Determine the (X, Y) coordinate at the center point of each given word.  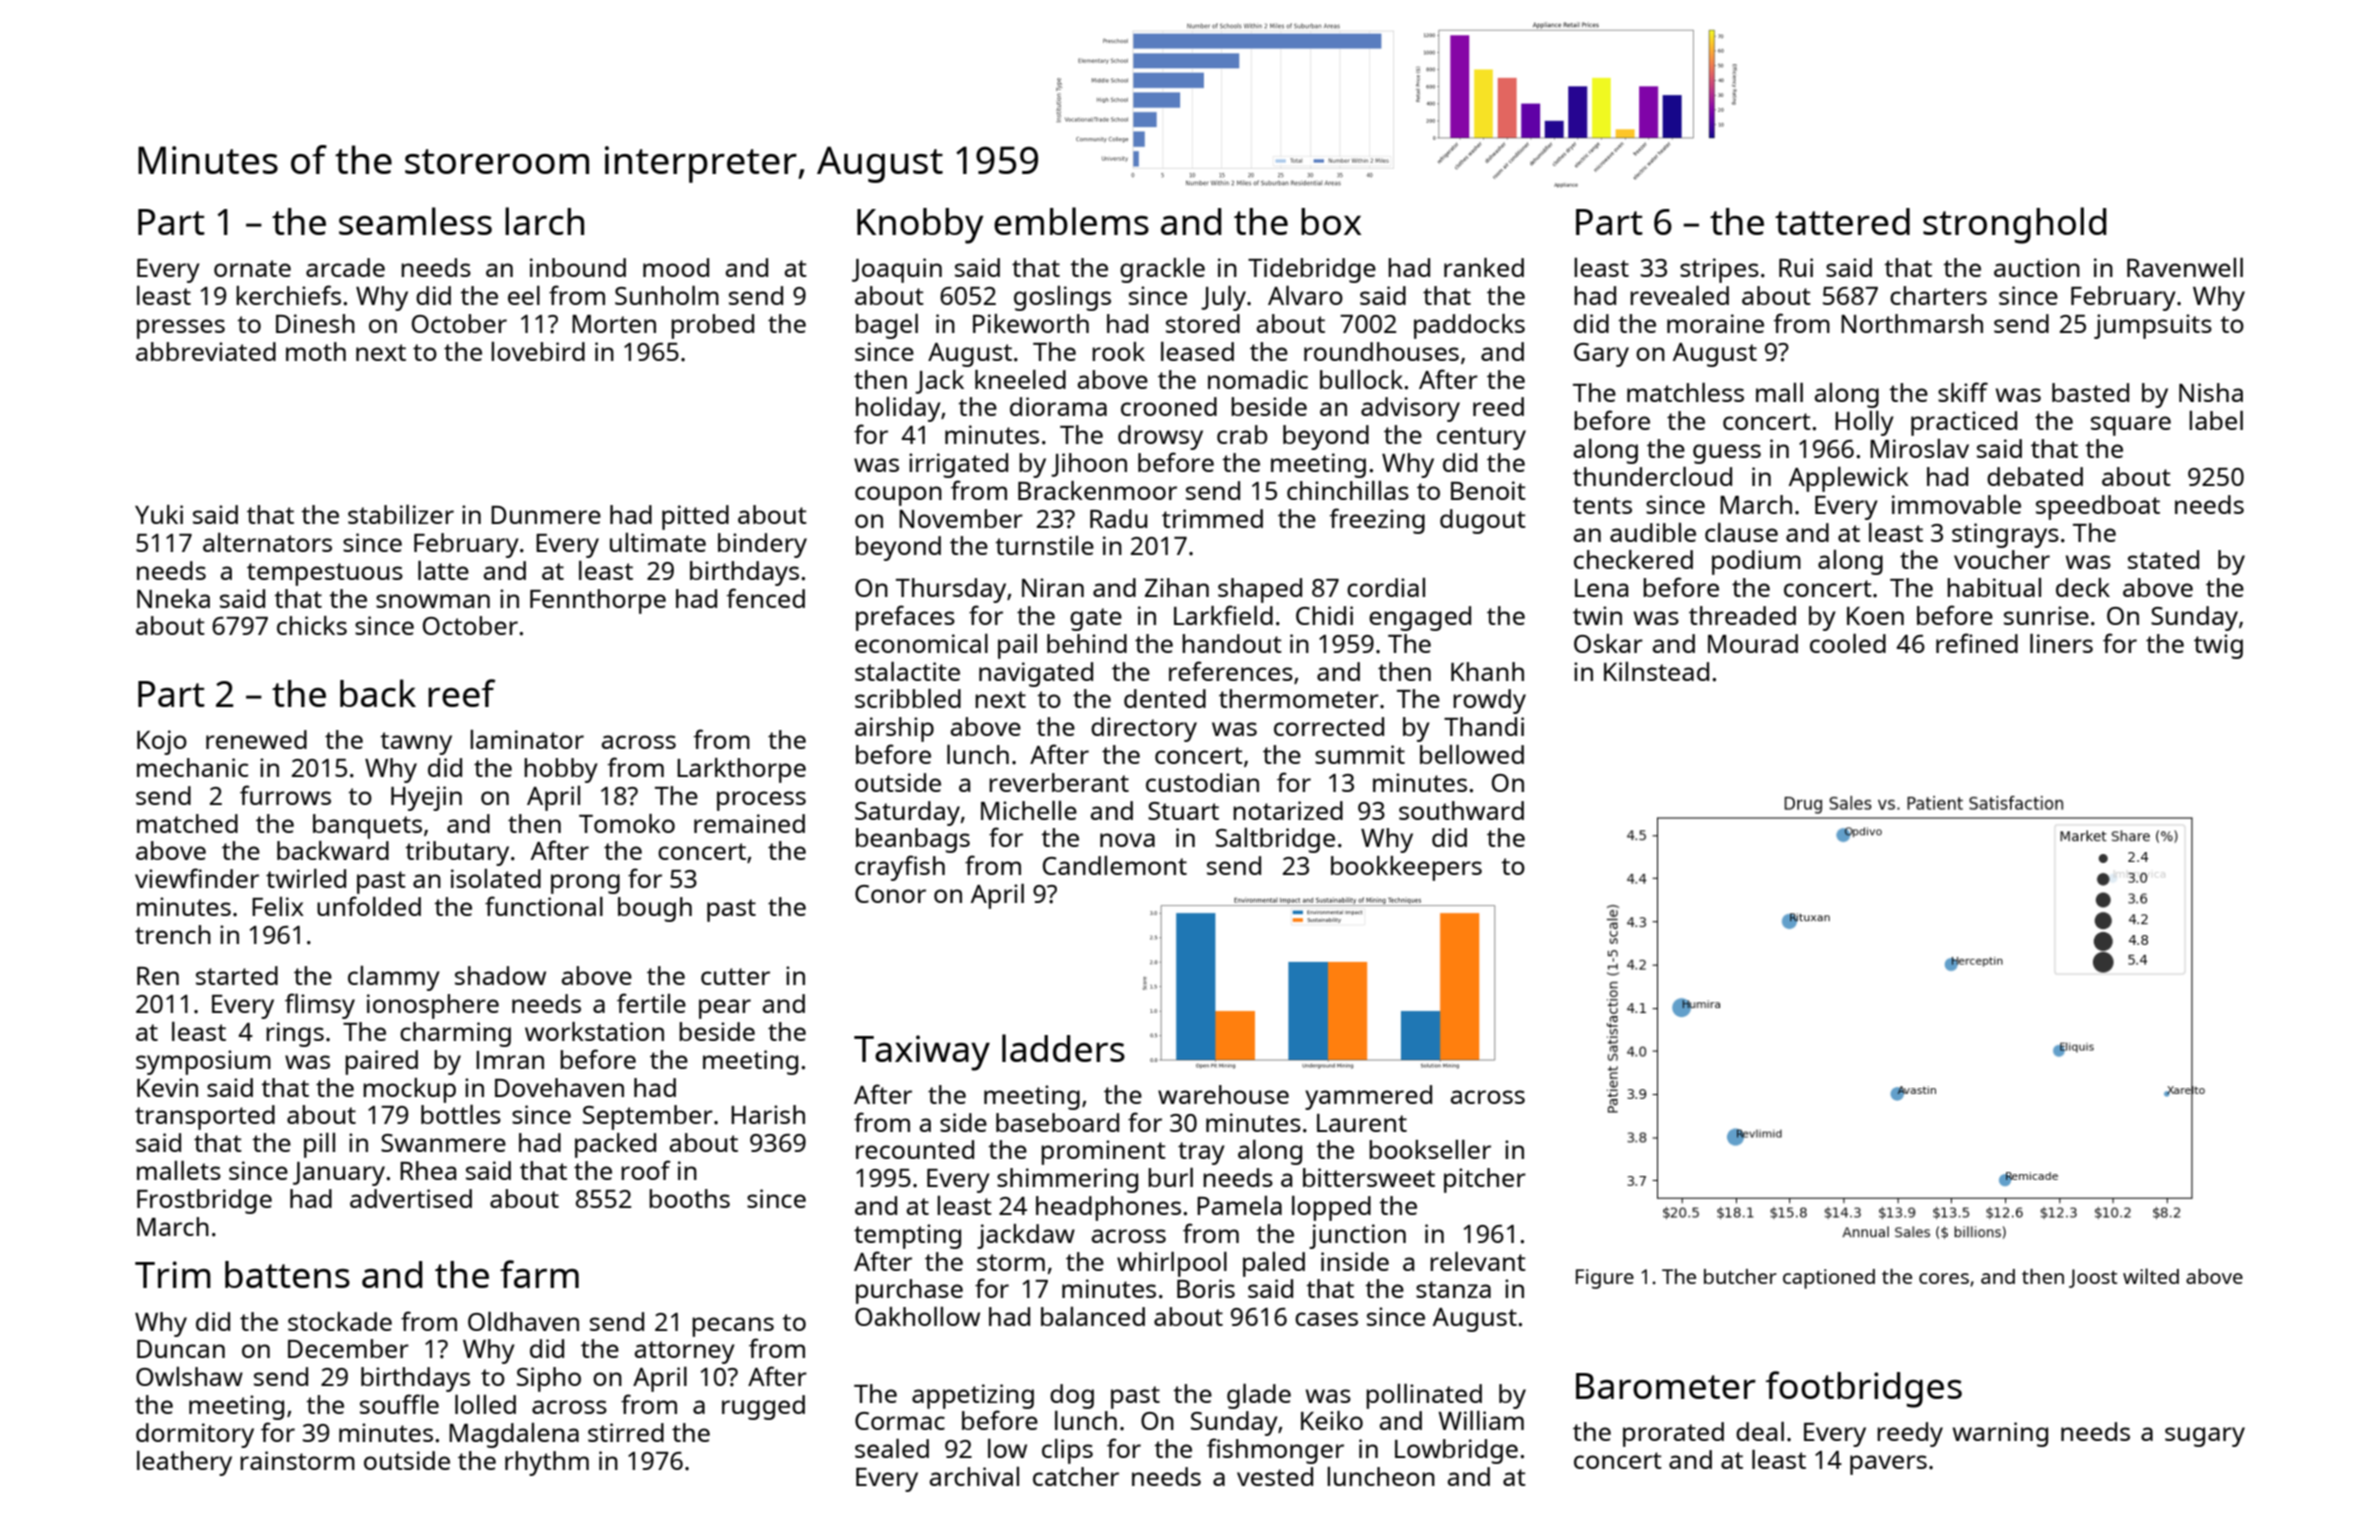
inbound (578, 267)
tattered (1842, 221)
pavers (1888, 1465)
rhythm (547, 1463)
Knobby (920, 226)
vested (1275, 1476)
